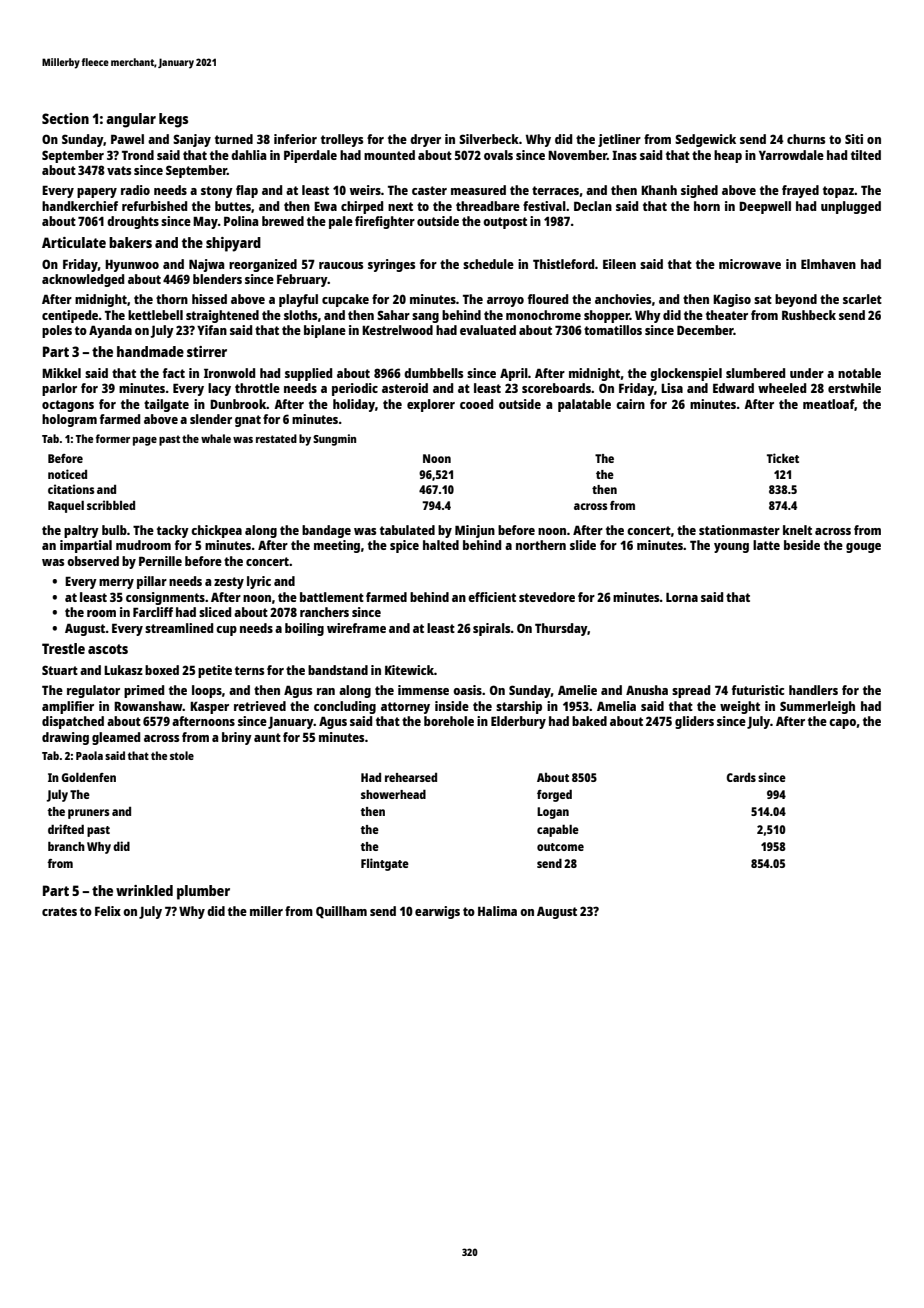 Image resolution: width=924 pixels, height=1308 pixels. I want to click on Halima, so click(497, 911).
